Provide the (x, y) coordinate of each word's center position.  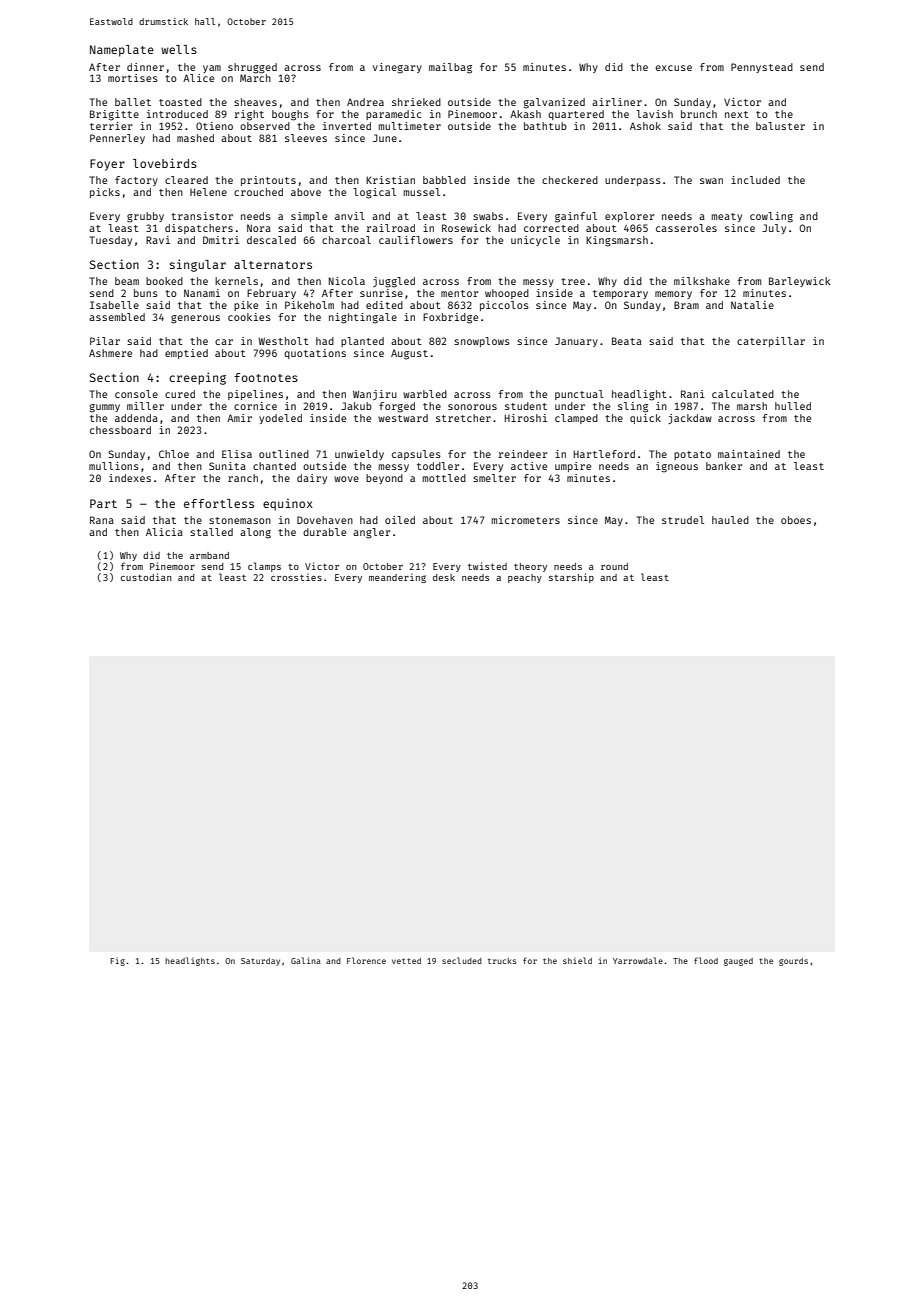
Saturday (260, 962)
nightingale (363, 318)
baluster (780, 126)
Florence (366, 960)
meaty (727, 217)
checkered (570, 180)
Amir (239, 418)
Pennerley (117, 139)
